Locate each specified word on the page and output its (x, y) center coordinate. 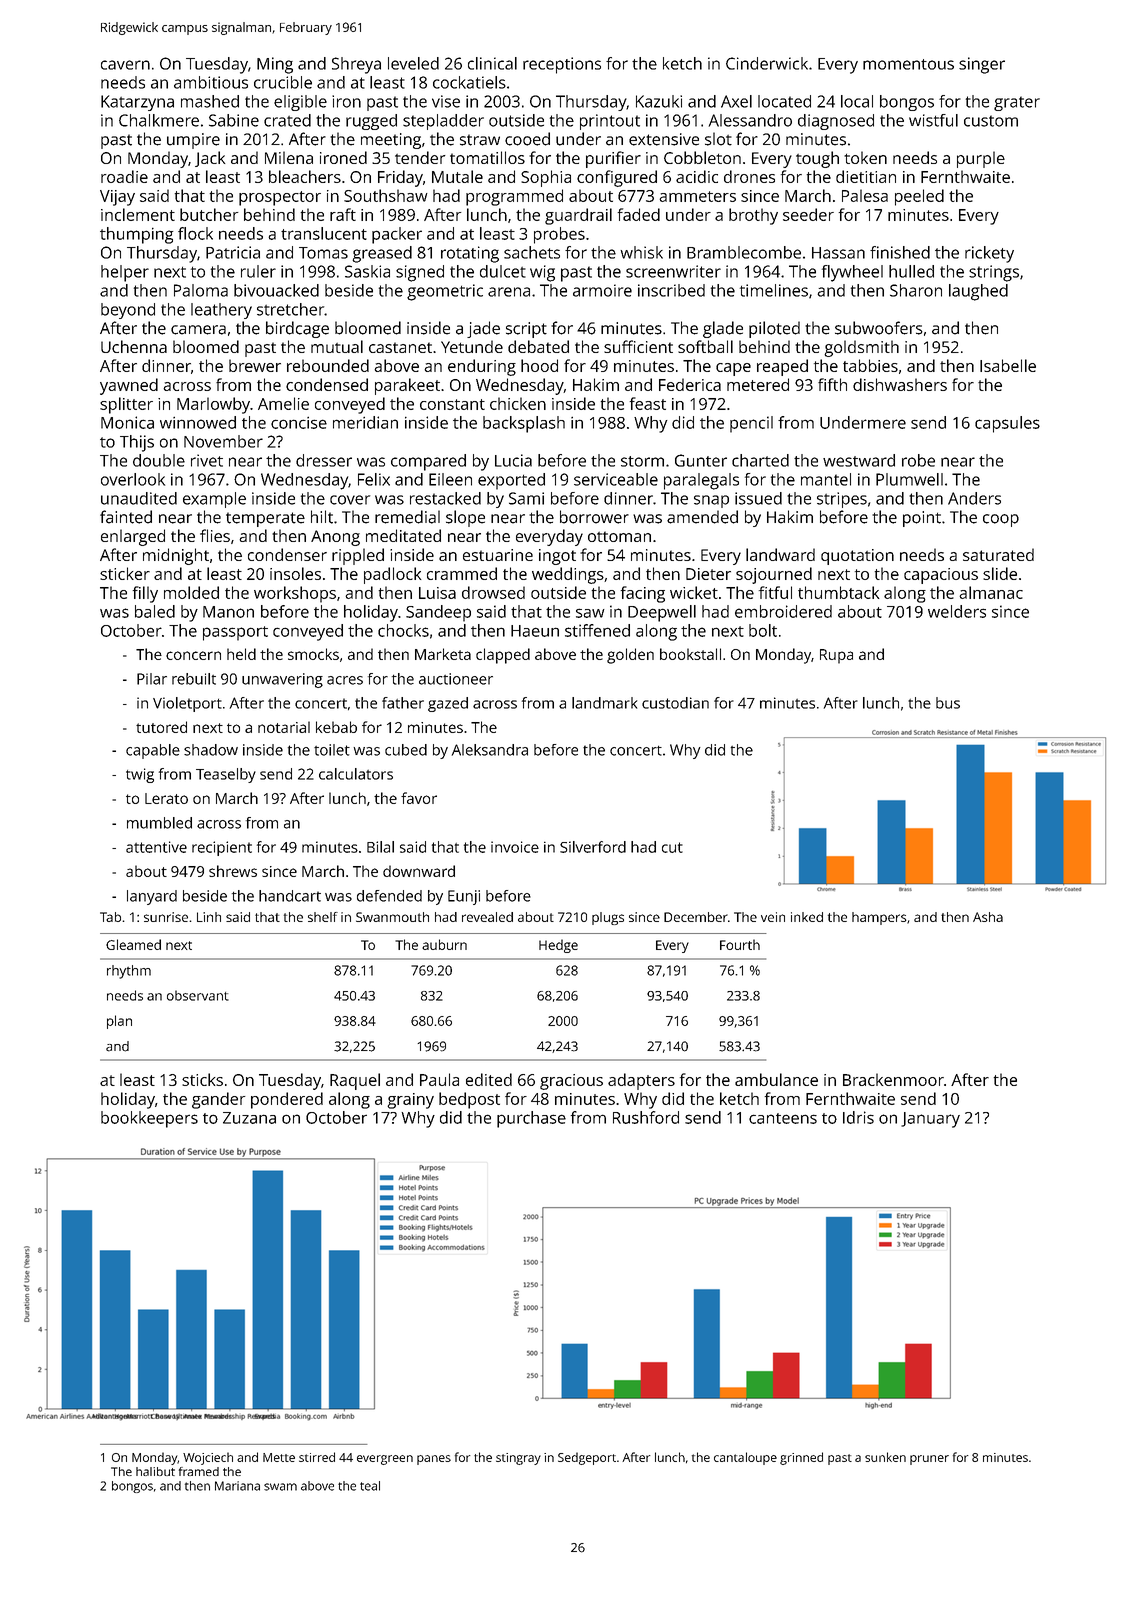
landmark (604, 703)
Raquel (355, 1081)
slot (718, 139)
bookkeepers (149, 1119)
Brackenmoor (893, 1079)
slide (1000, 573)
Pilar (152, 679)
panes (434, 1460)
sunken (885, 1457)
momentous (908, 64)
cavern (125, 65)
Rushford (646, 1117)
